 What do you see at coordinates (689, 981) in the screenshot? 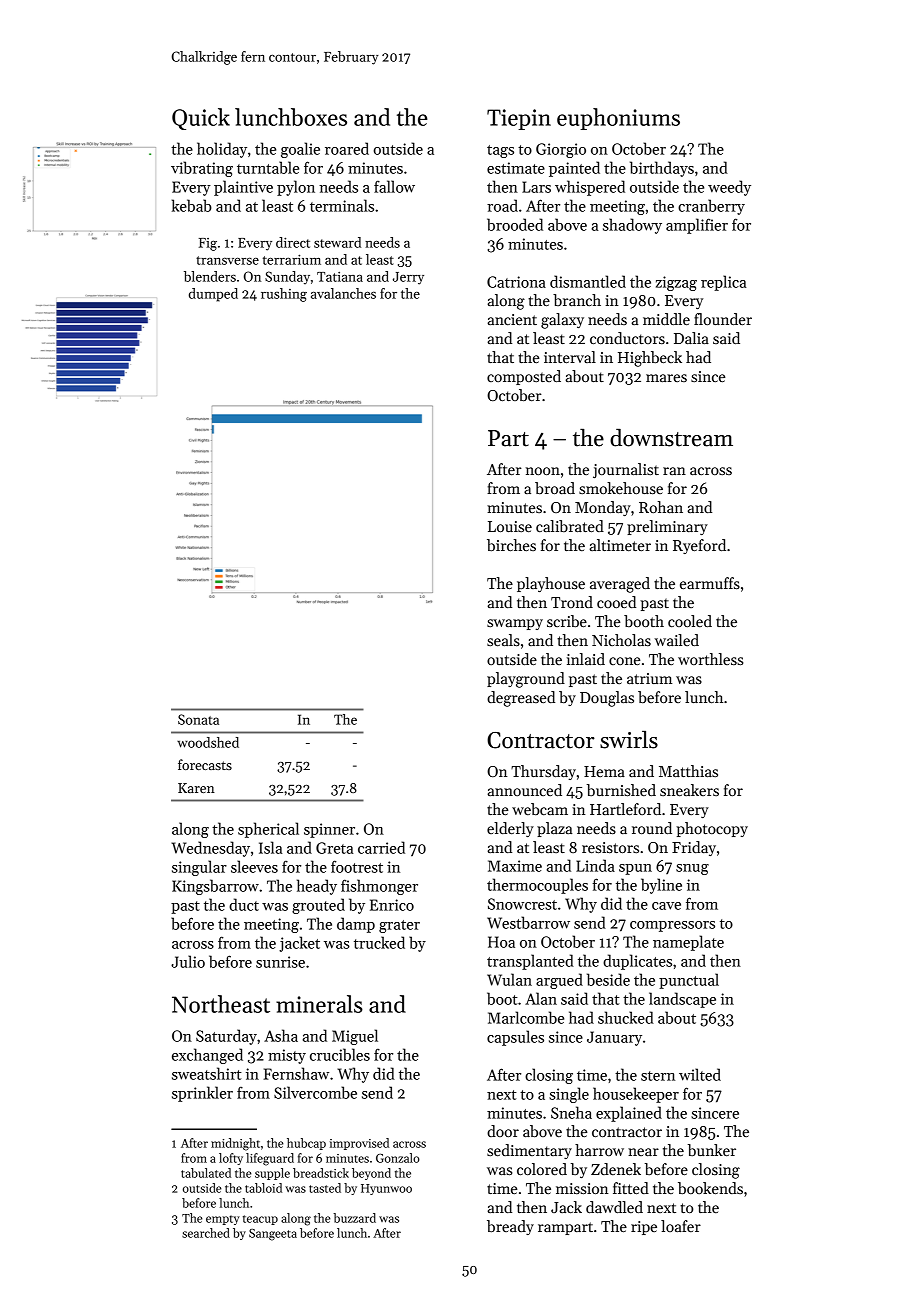
I see `punctual` at bounding box center [689, 981].
